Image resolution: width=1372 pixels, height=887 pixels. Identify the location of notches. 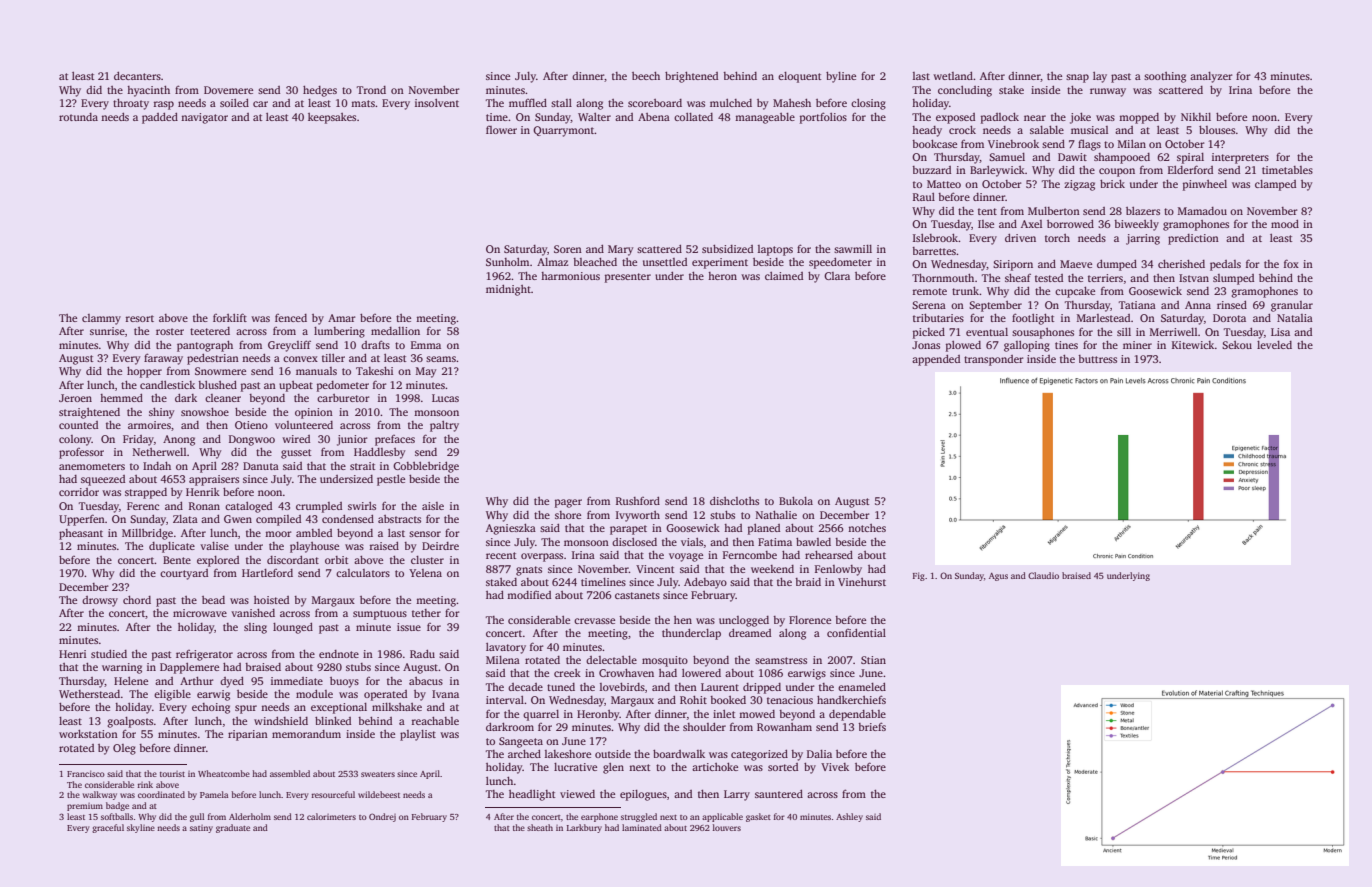
(867, 528).
